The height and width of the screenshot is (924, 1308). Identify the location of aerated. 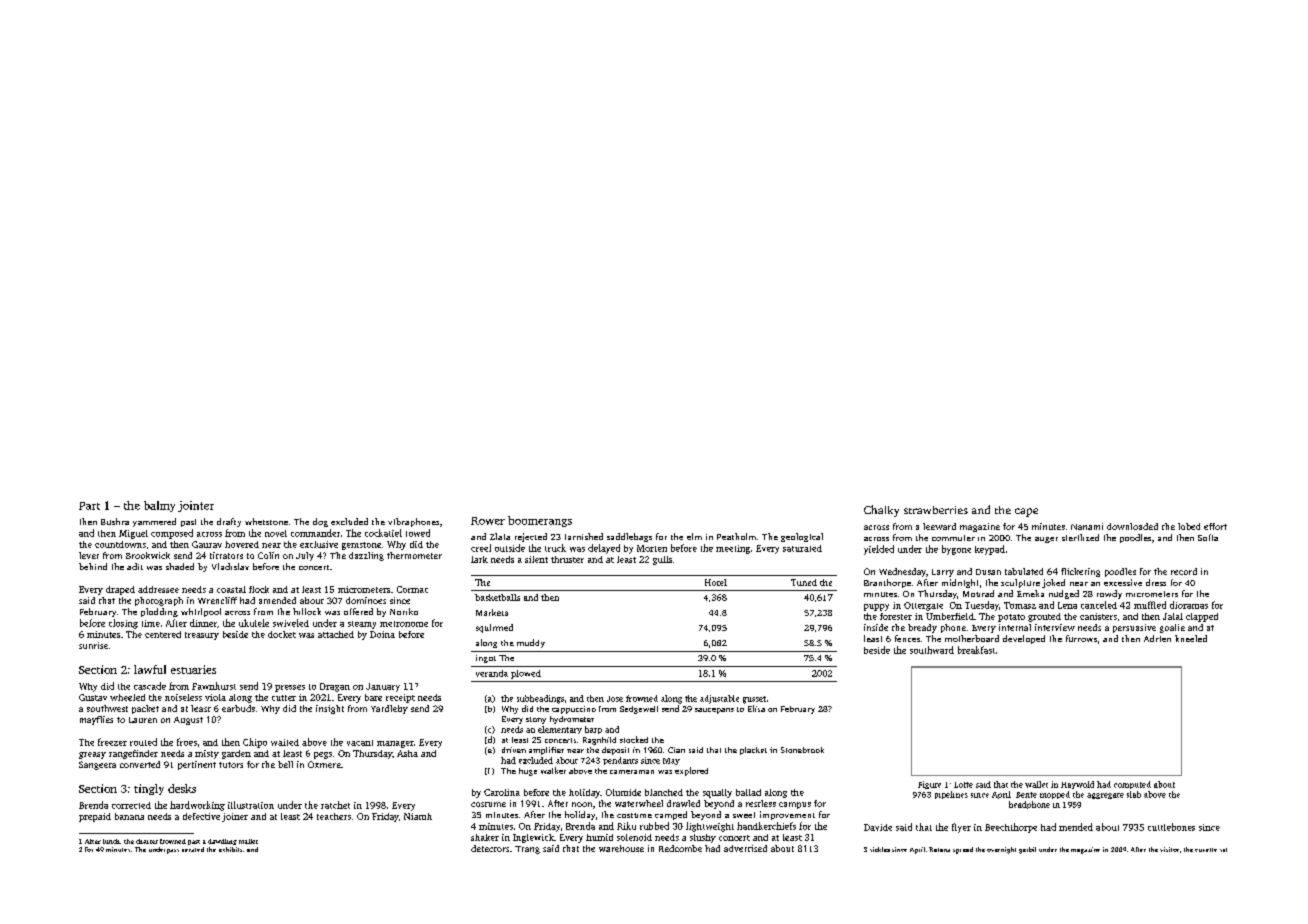
(193, 849).
